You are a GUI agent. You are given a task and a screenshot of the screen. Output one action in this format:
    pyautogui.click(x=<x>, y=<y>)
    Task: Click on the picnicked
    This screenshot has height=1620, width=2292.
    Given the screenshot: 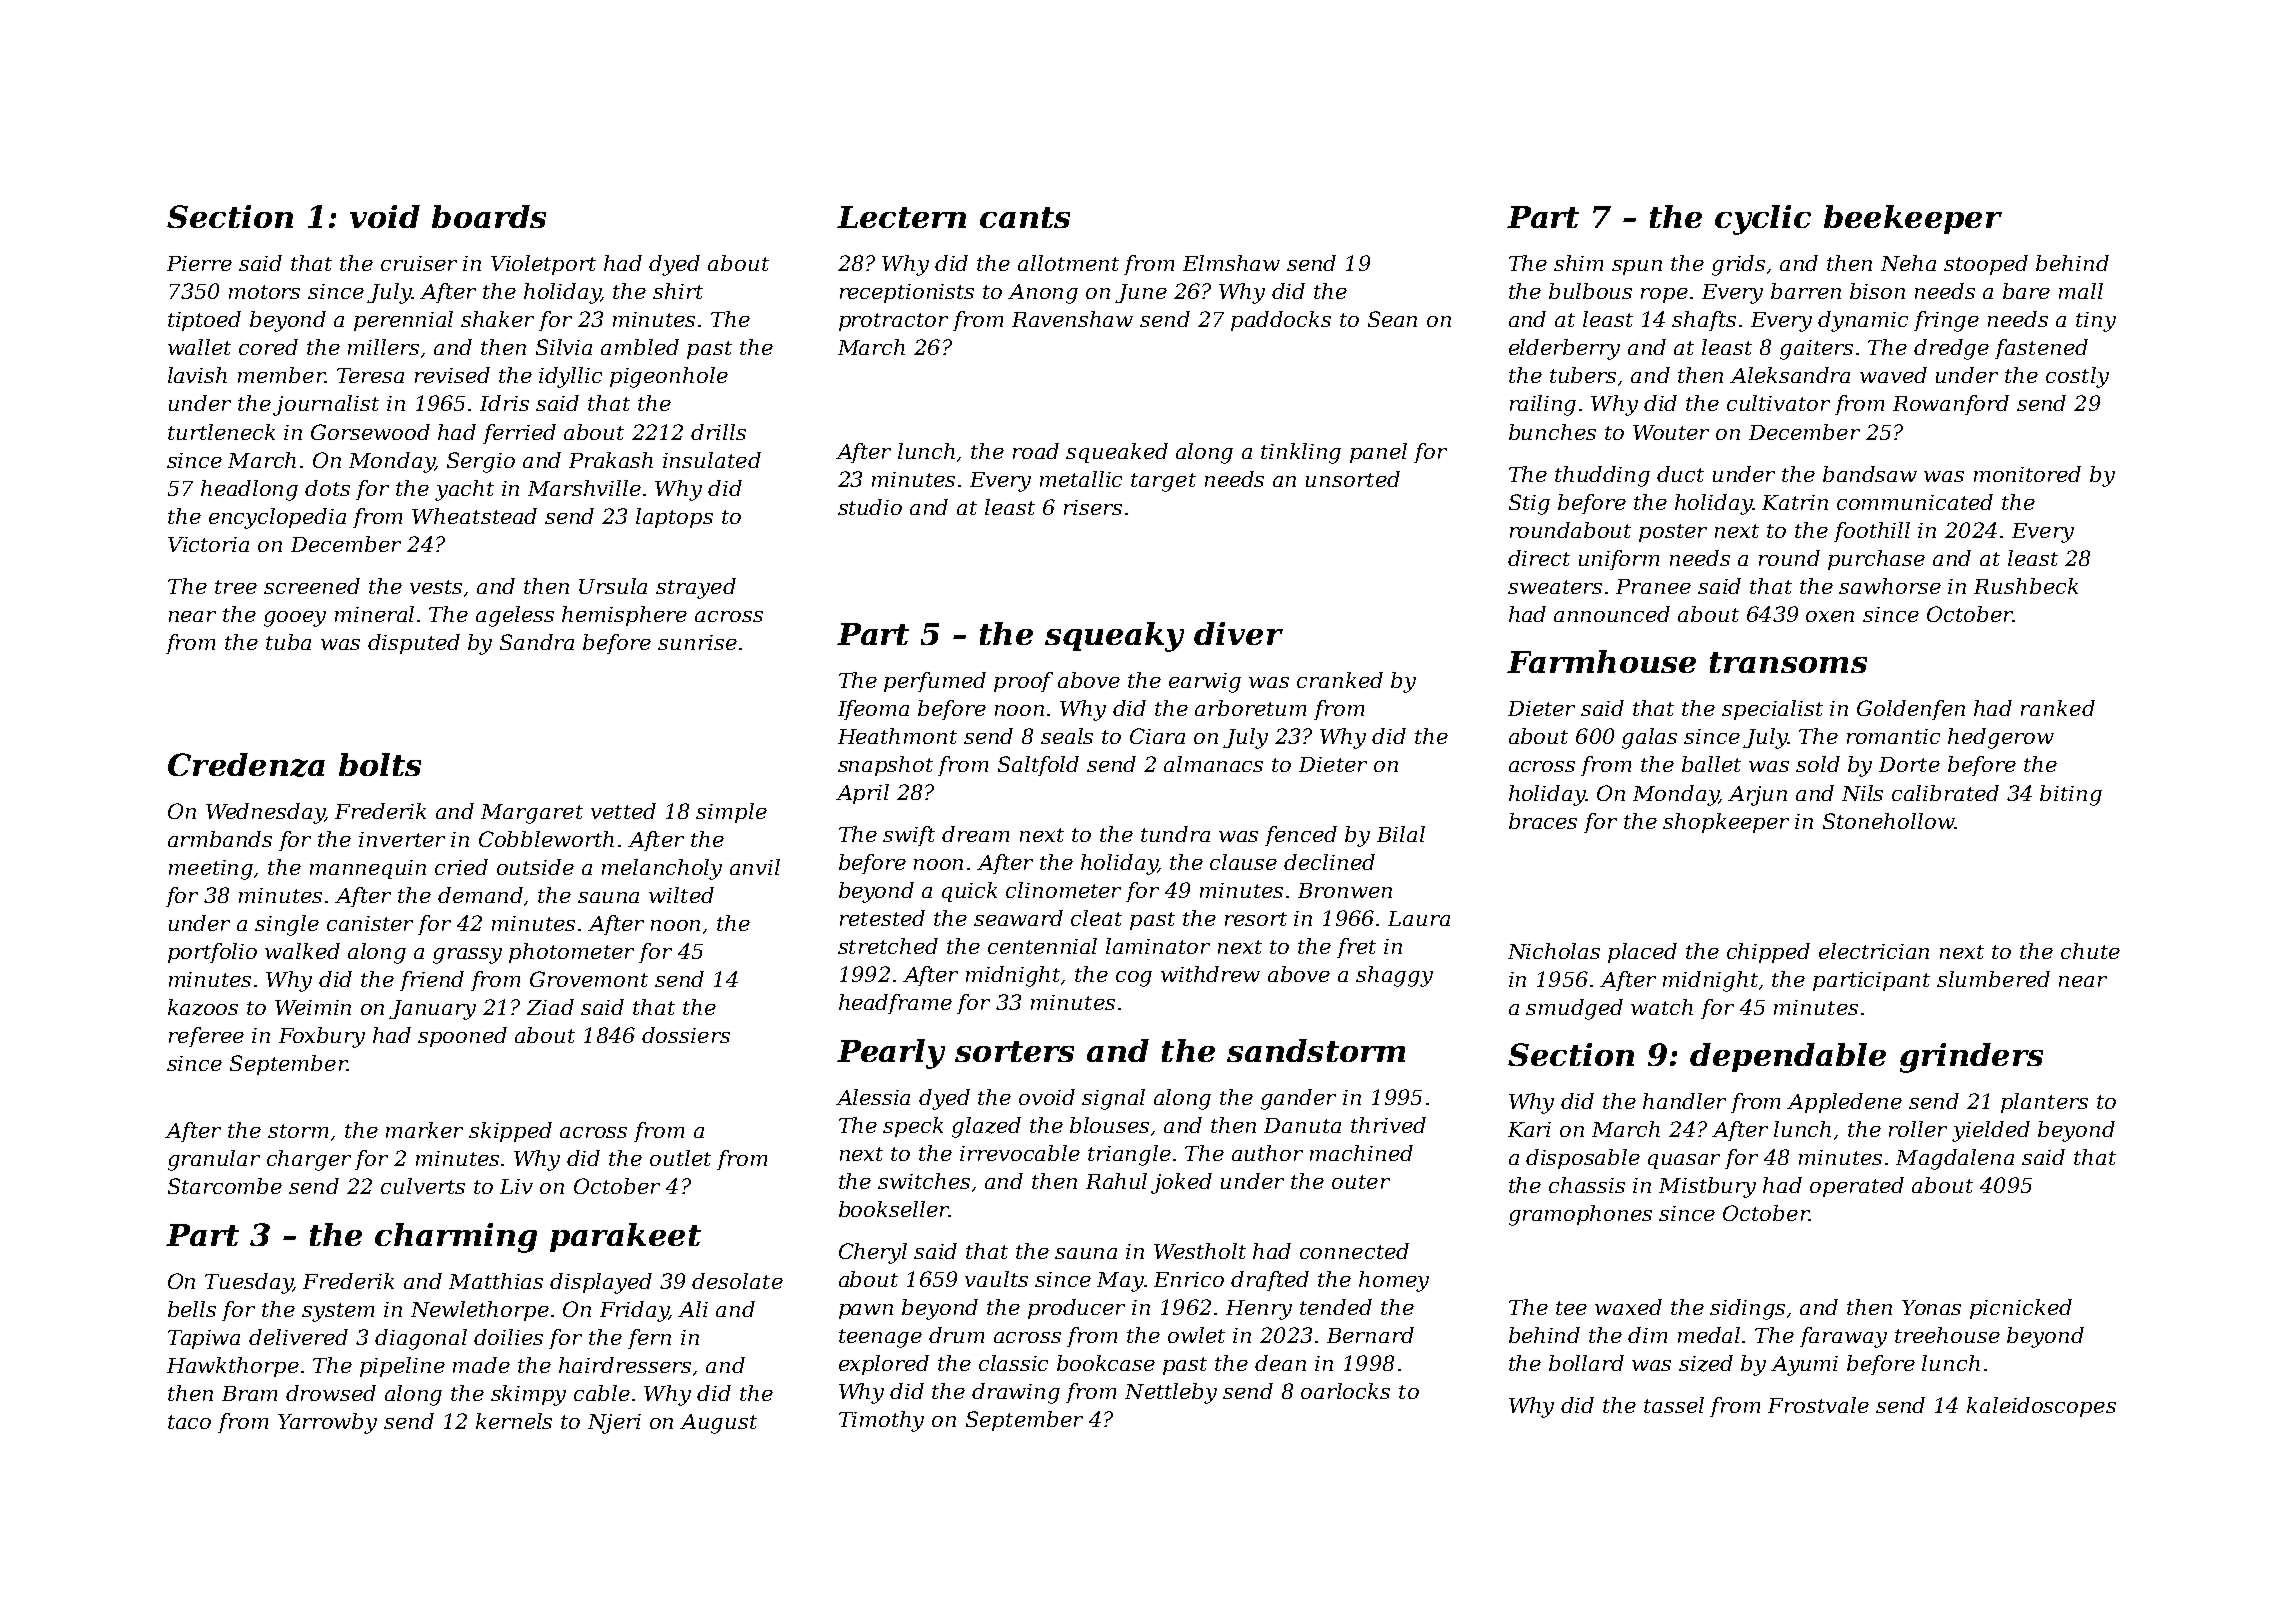 What is the action you would take?
    pyautogui.click(x=2021, y=1309)
